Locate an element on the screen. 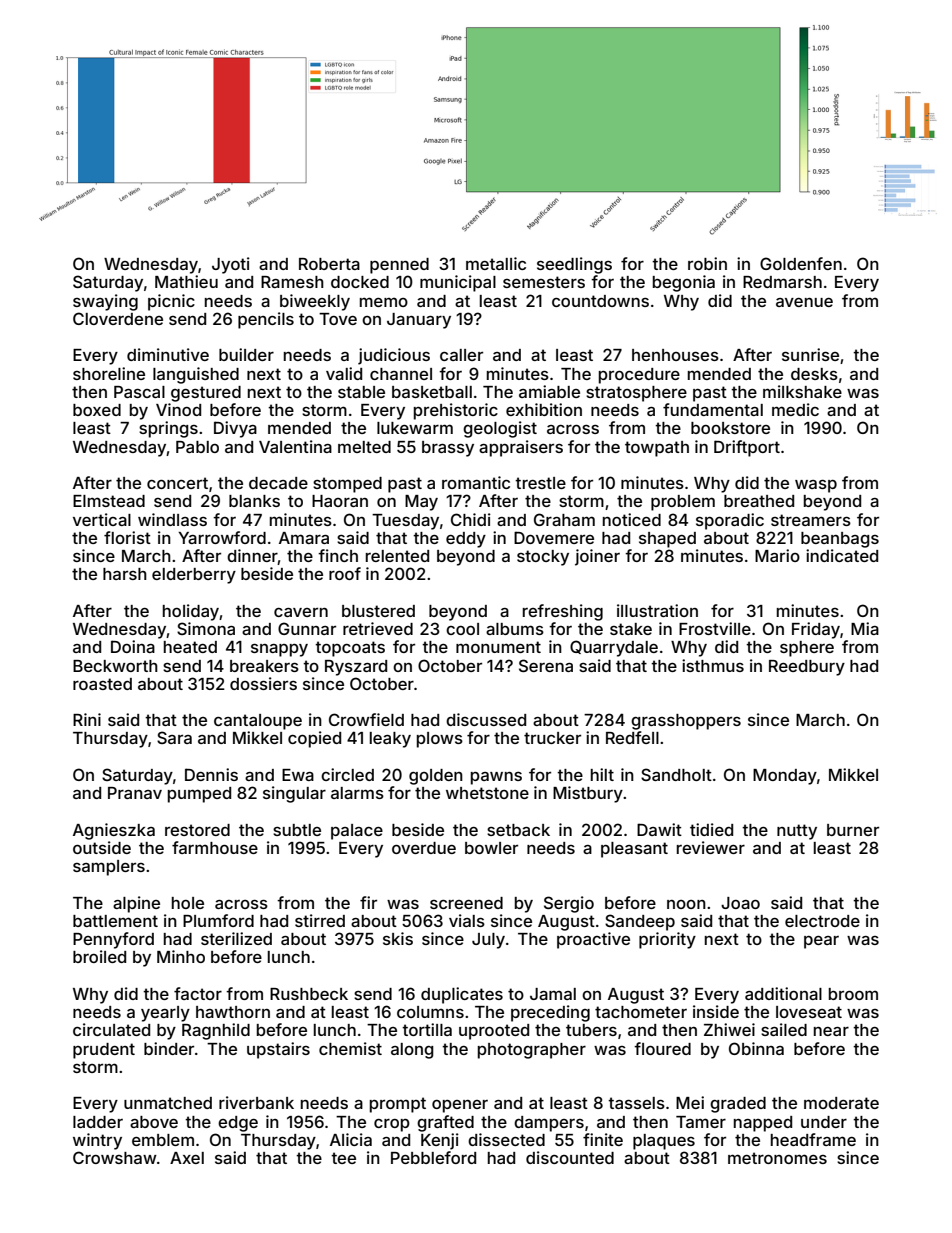  discussed is located at coordinates (486, 719).
